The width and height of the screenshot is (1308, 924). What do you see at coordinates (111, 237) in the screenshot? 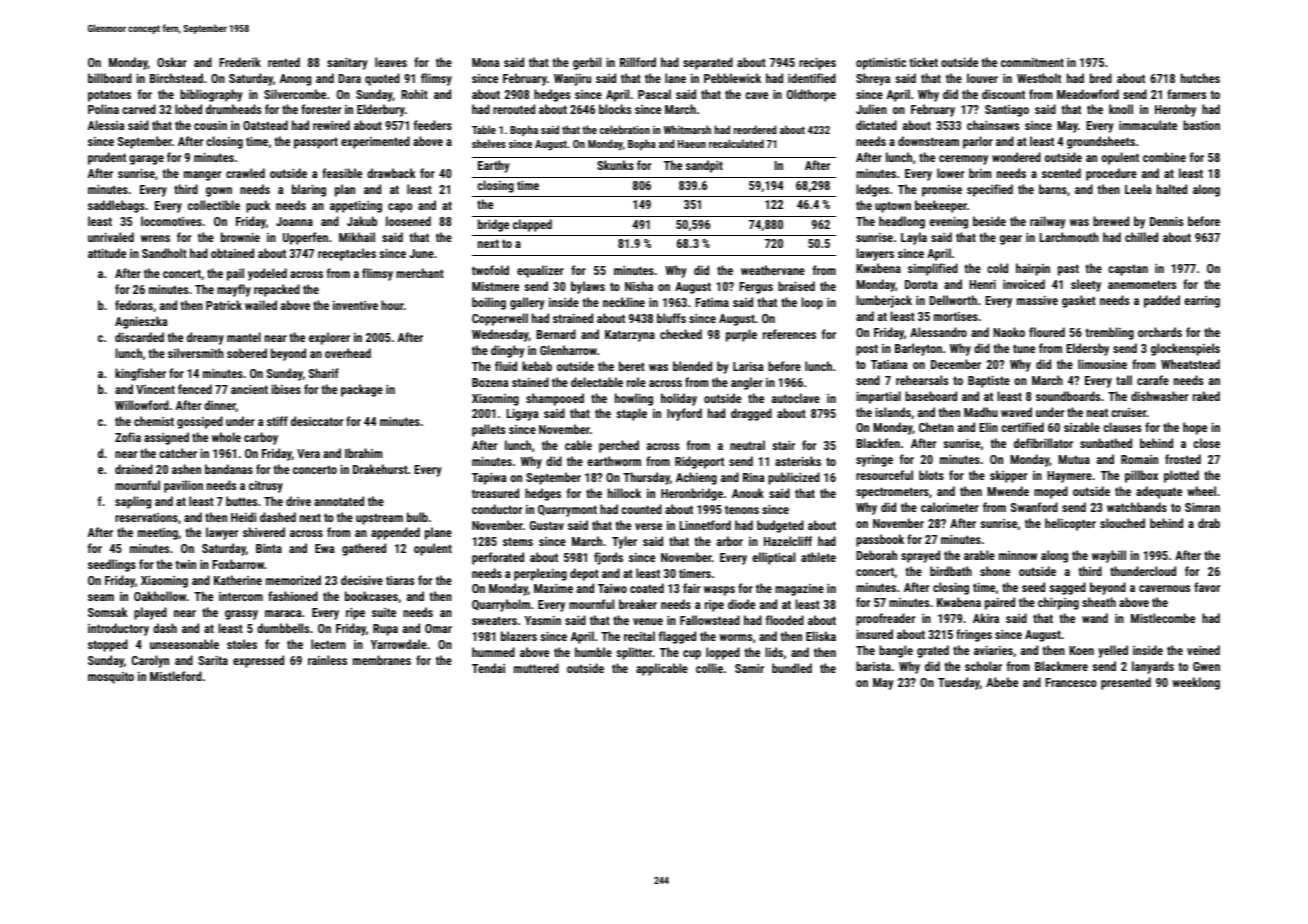
I see `unrivaled` at bounding box center [111, 237].
